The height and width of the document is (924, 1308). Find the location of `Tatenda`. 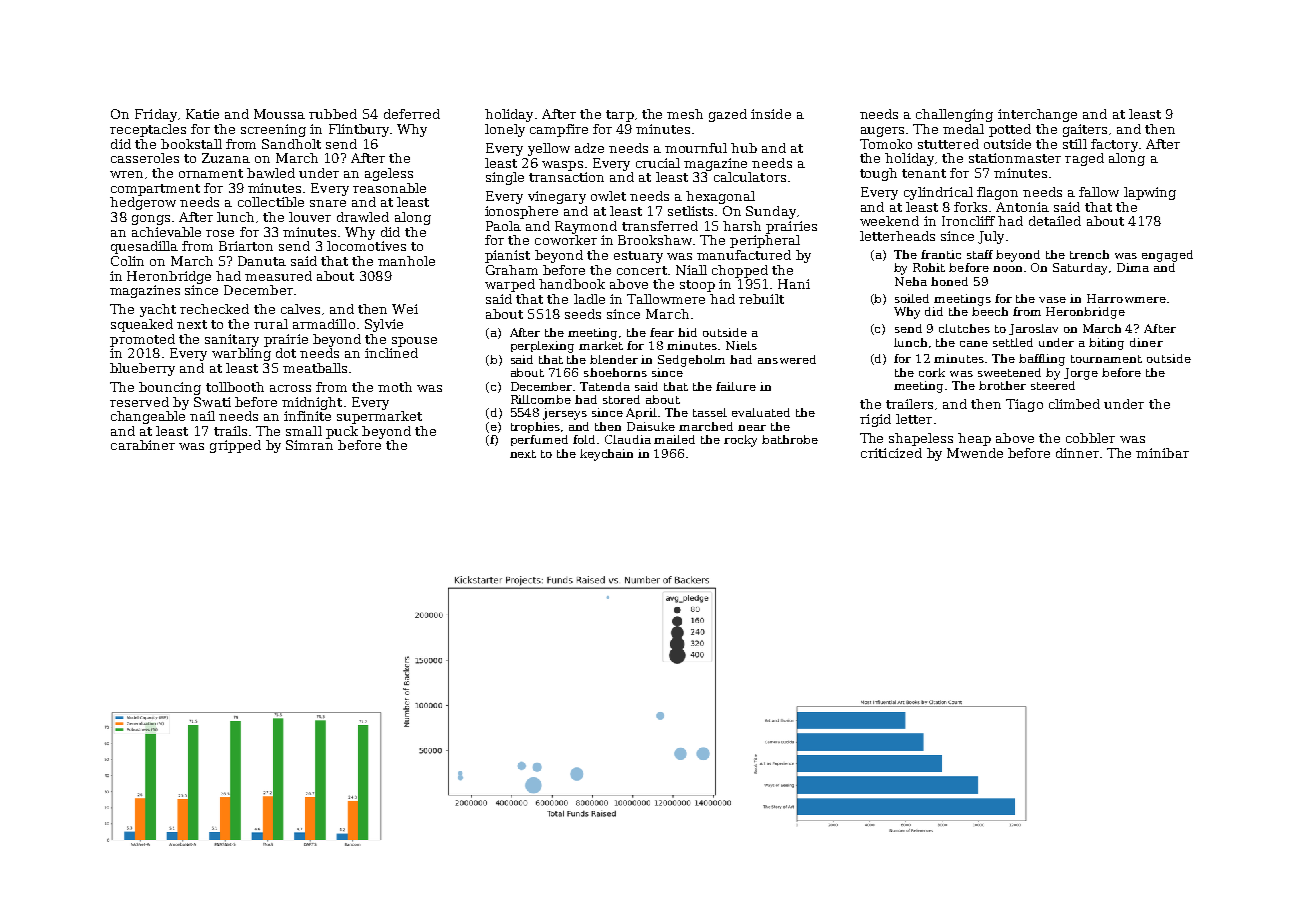

Tatenda is located at coordinates (605, 386).
